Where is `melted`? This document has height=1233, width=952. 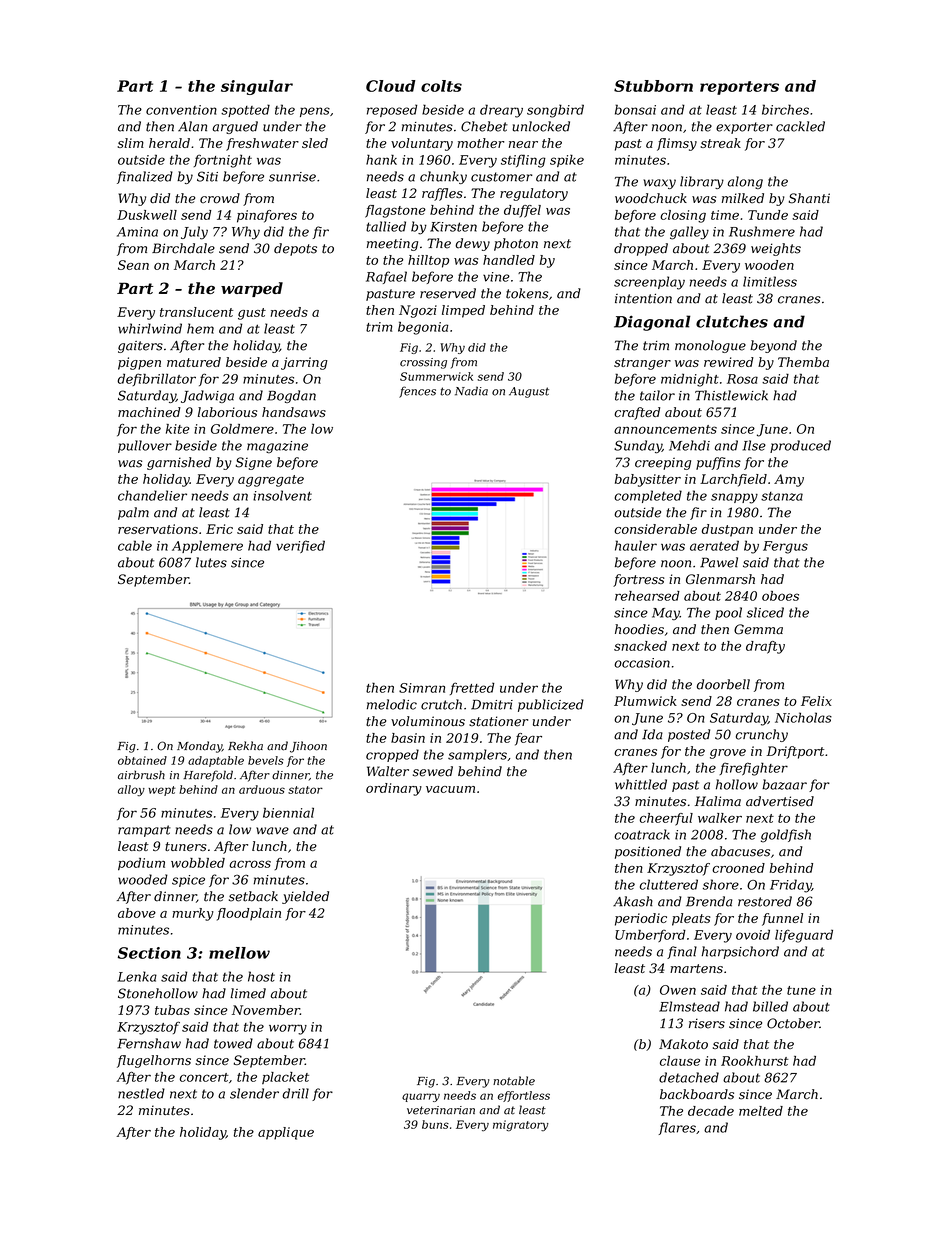 melted is located at coordinates (761, 1111).
